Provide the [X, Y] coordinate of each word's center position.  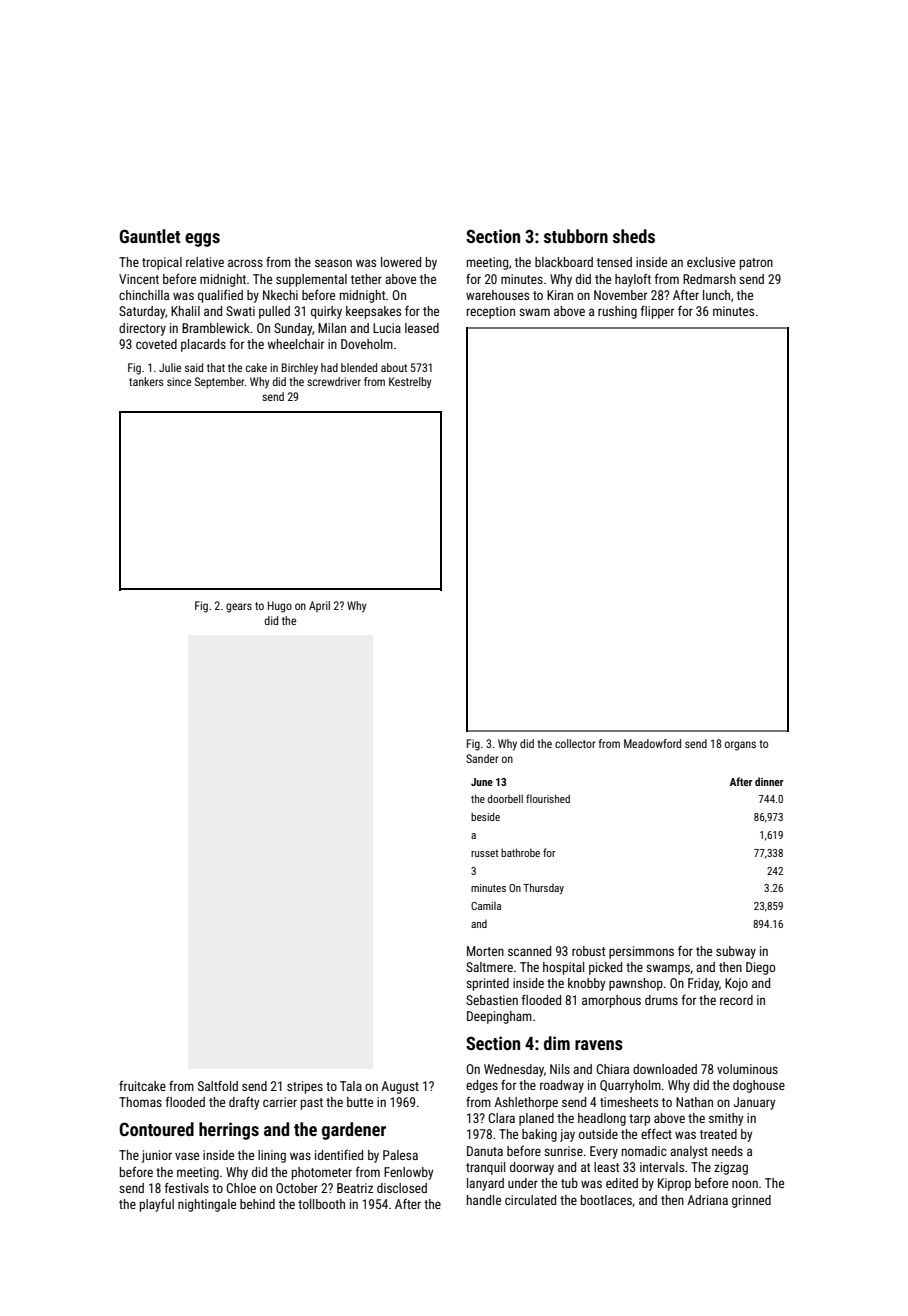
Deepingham [499, 1017]
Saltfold [218, 1086]
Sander [482, 758]
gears [239, 608]
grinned [751, 1201]
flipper [657, 312]
